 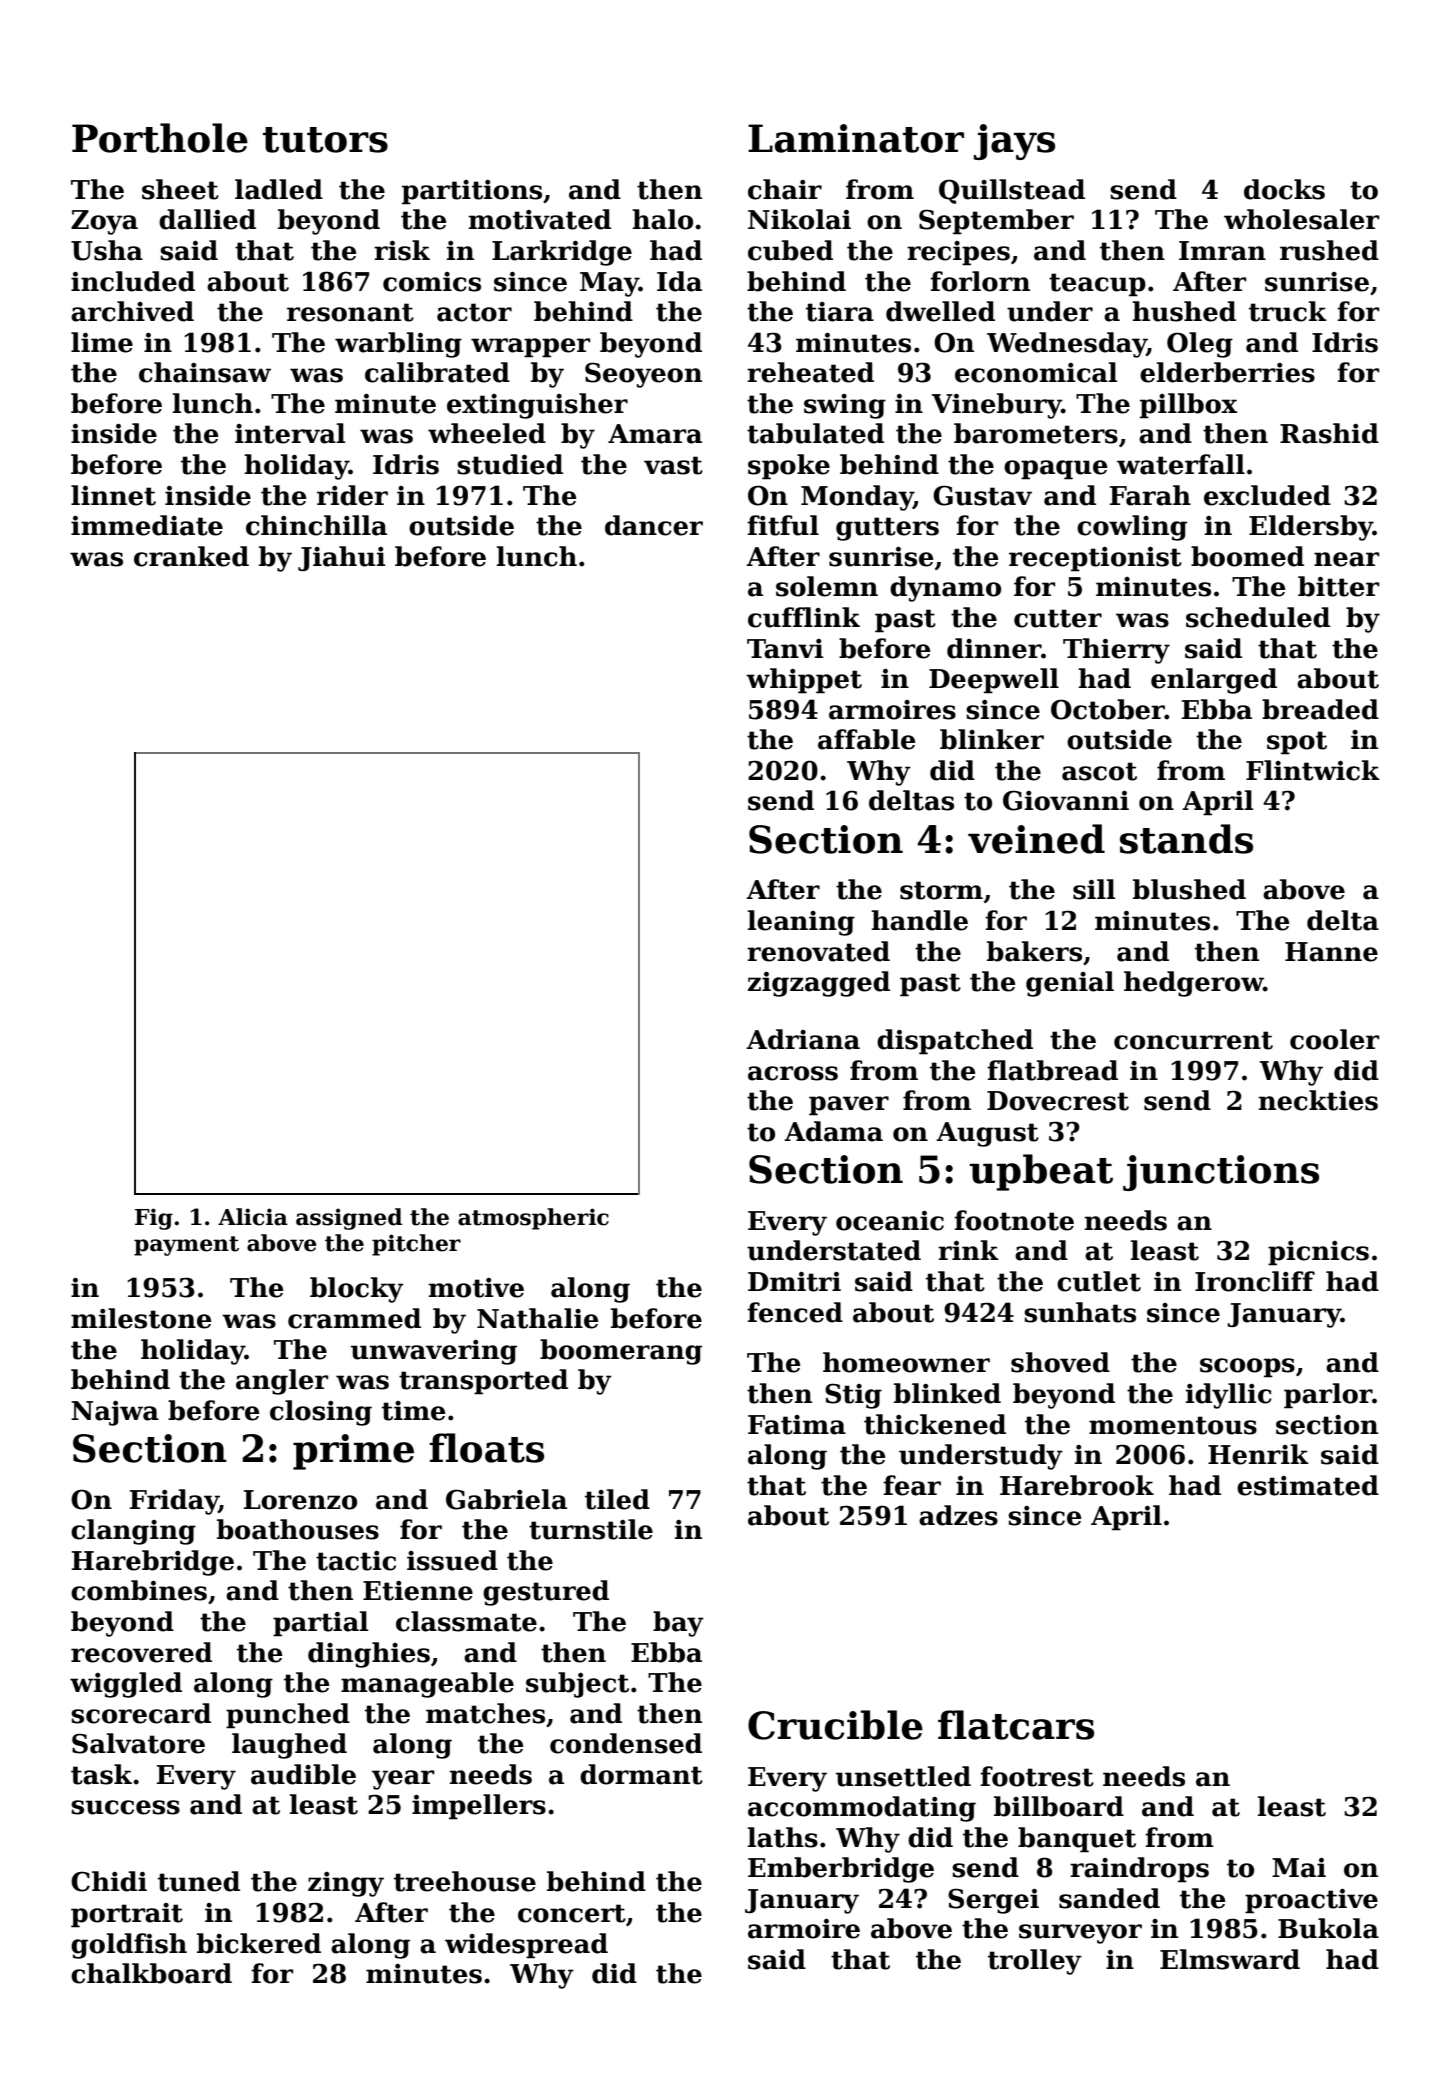 What do you see at coordinates (654, 525) in the screenshot?
I see `dancer` at bounding box center [654, 525].
